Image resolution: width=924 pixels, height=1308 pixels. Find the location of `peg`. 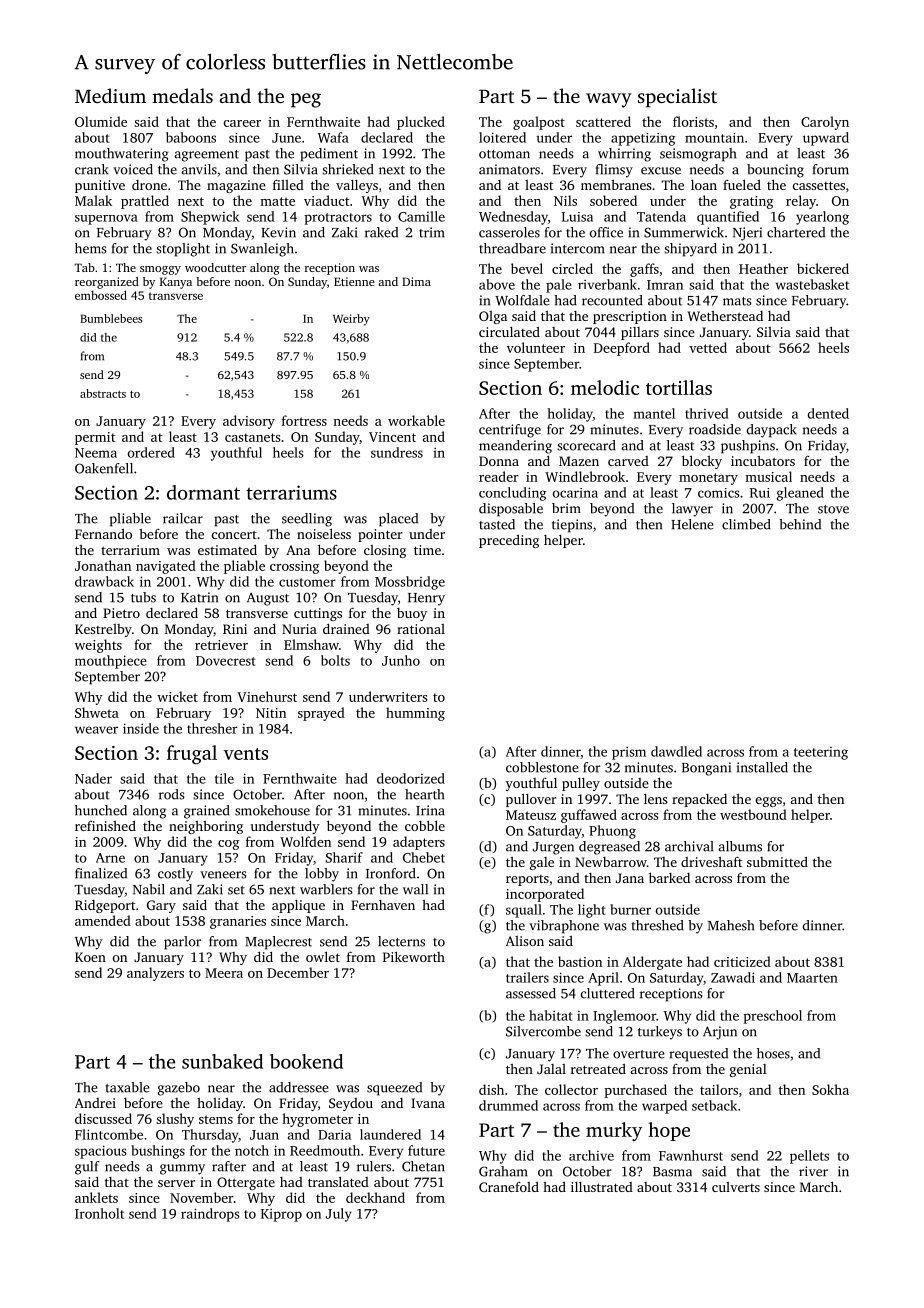

peg is located at coordinates (306, 100).
